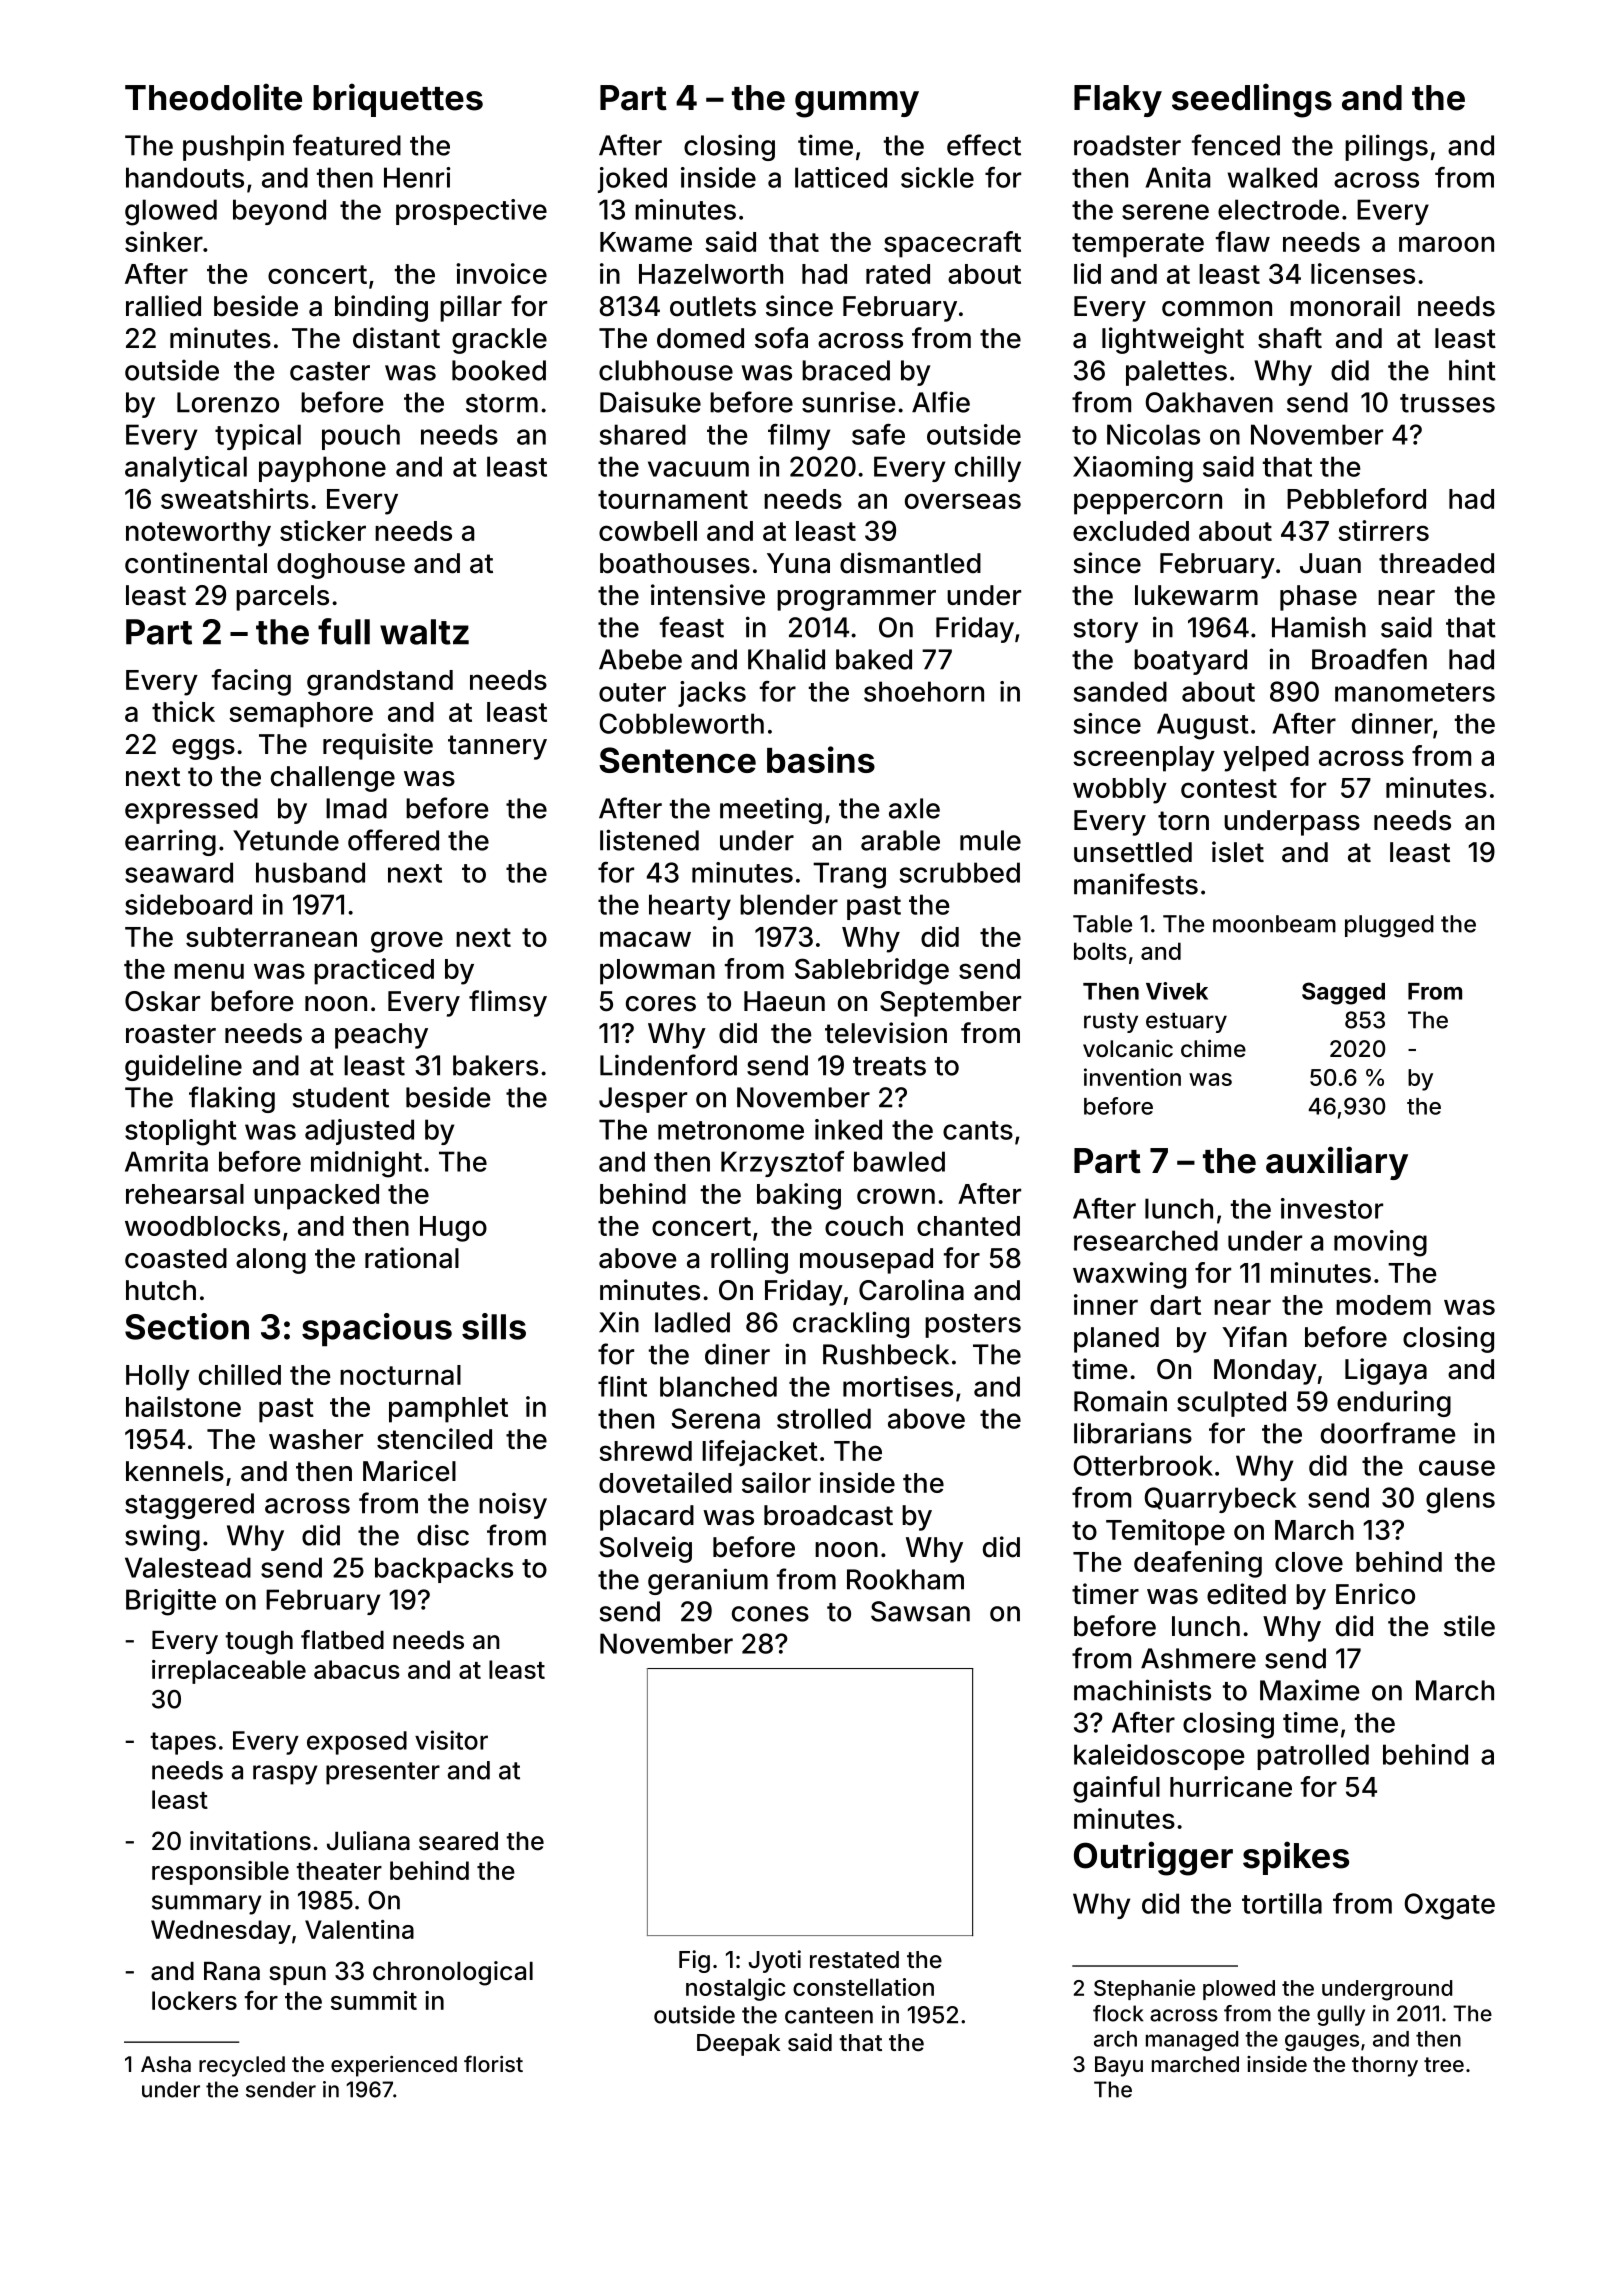 This screenshot has height=2292, width=1620. Describe the element at coordinates (400, 1375) in the screenshot. I see `nocturnal` at that location.
